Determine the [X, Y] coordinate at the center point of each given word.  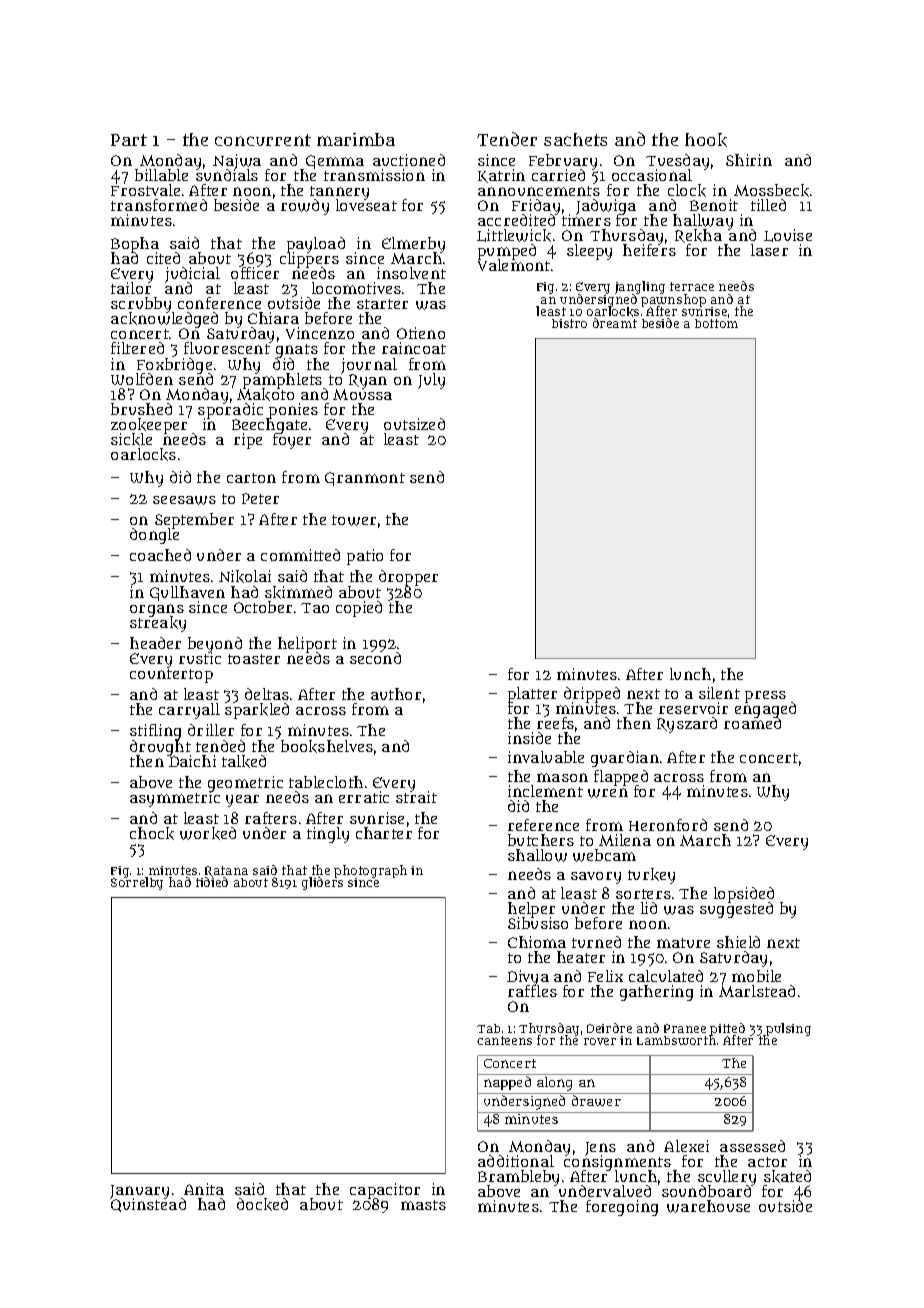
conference [219, 303]
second [375, 658]
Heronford [668, 825]
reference [543, 825]
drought [160, 748]
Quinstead [148, 1205]
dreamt [615, 323]
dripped [592, 695]
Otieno [421, 333]
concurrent [263, 140]
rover [600, 1041]
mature [683, 943]
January [139, 1192]
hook [706, 140]
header [155, 643]
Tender [507, 139]
